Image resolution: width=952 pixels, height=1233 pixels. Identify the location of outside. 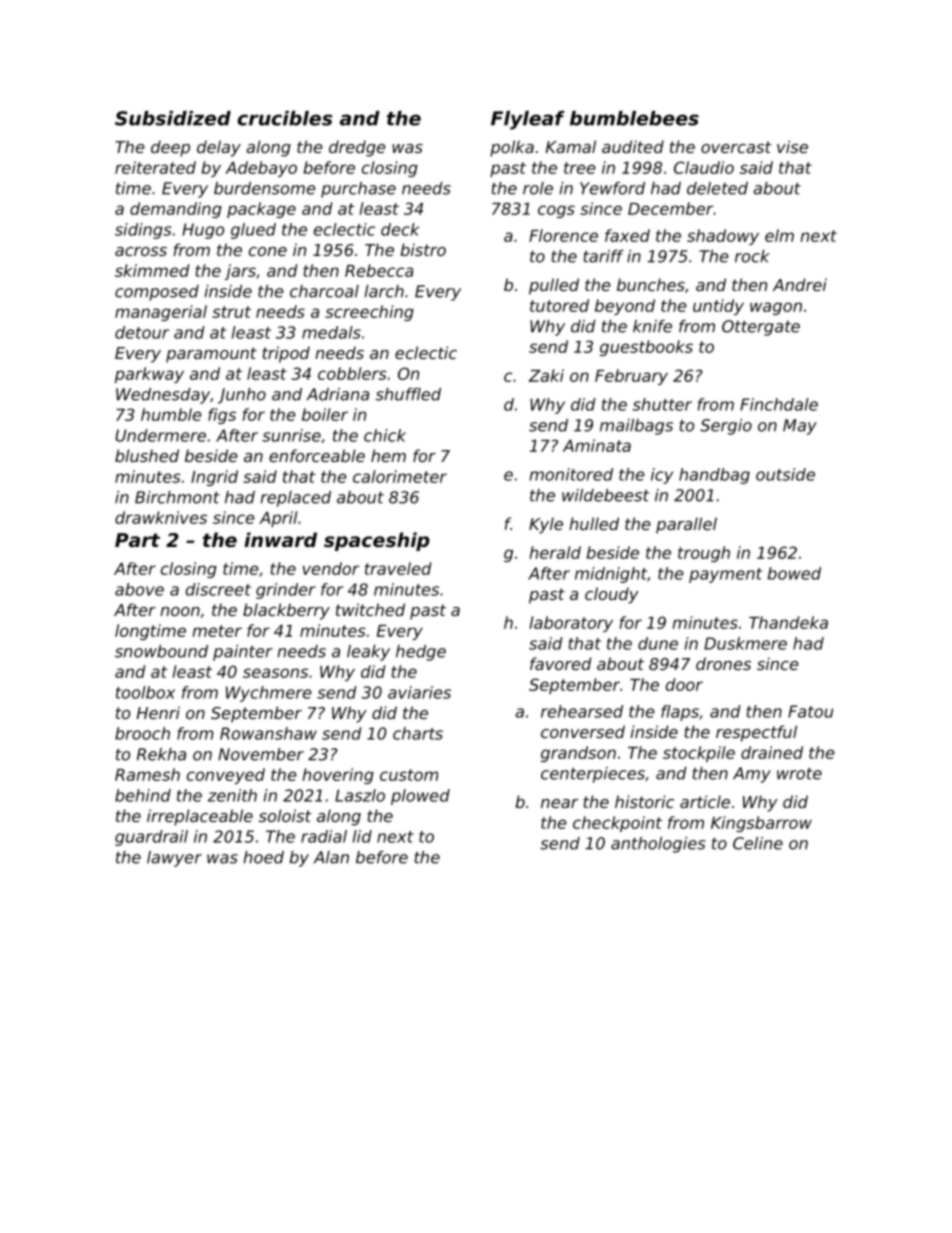
(785, 474).
